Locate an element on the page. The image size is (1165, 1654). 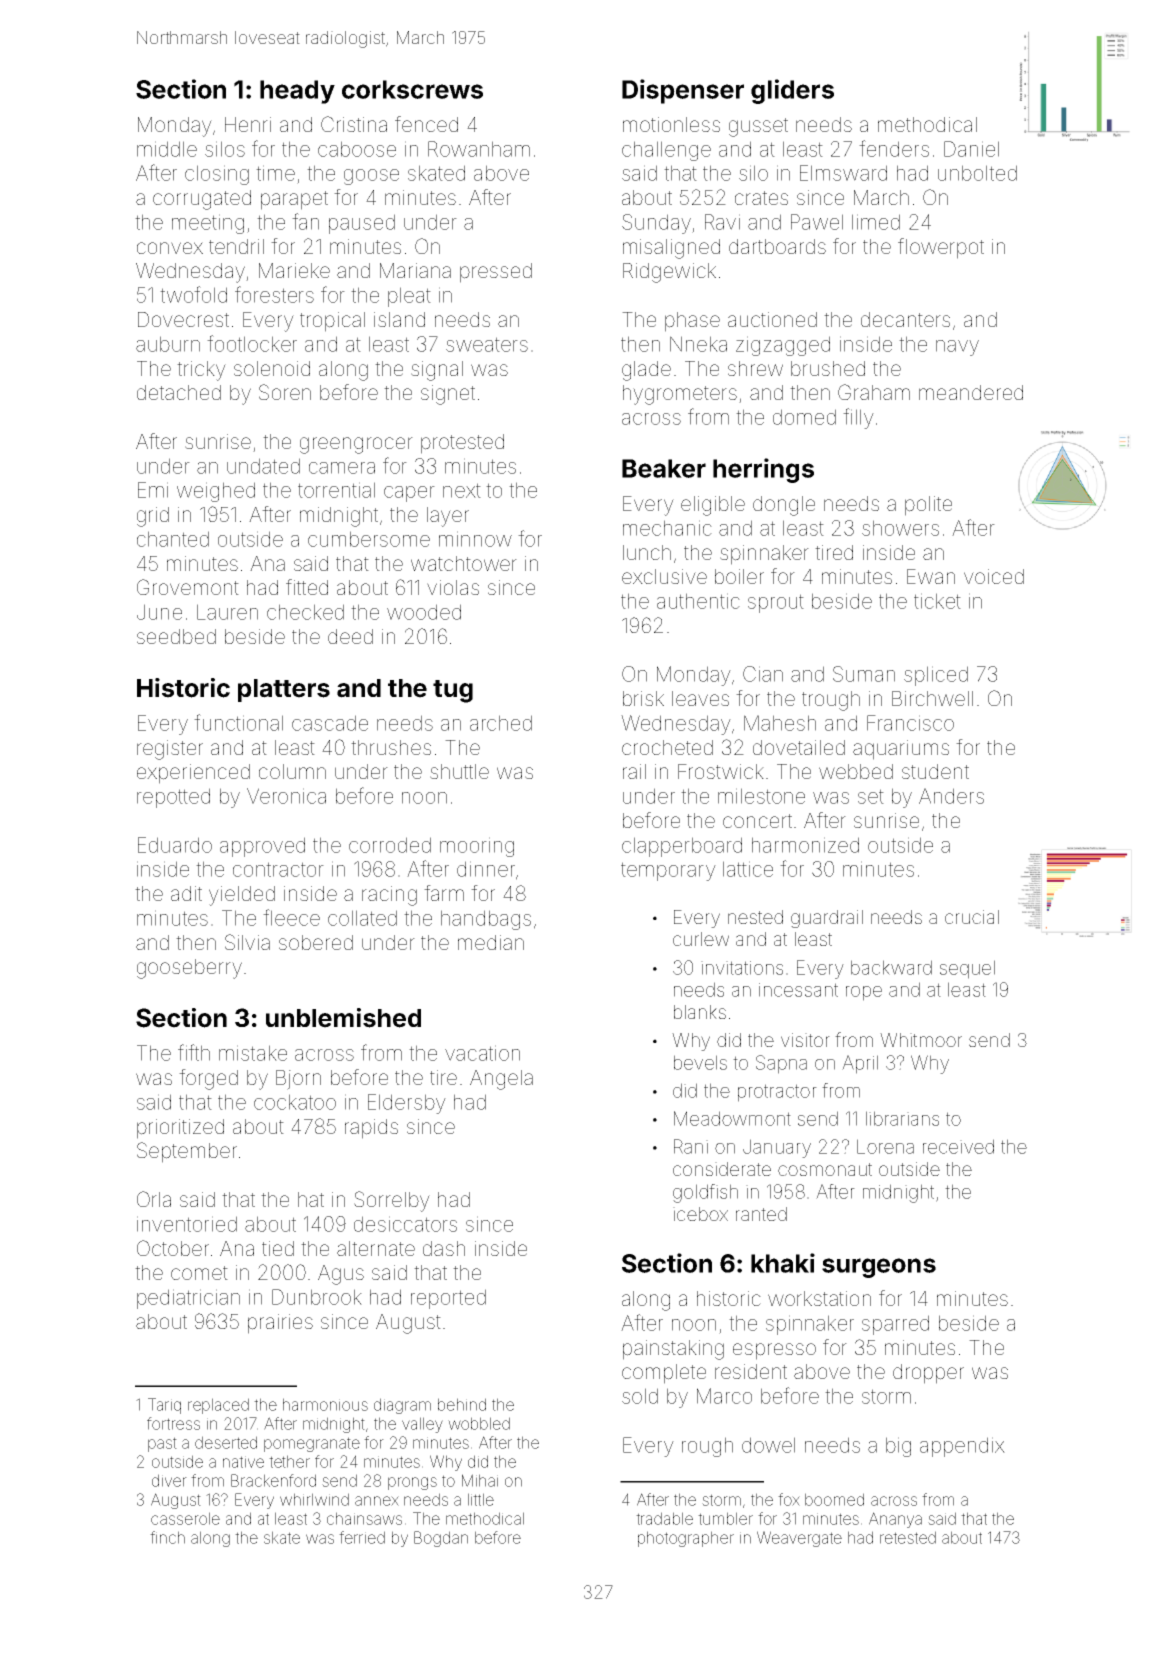
seedbed is located at coordinates (176, 636).
